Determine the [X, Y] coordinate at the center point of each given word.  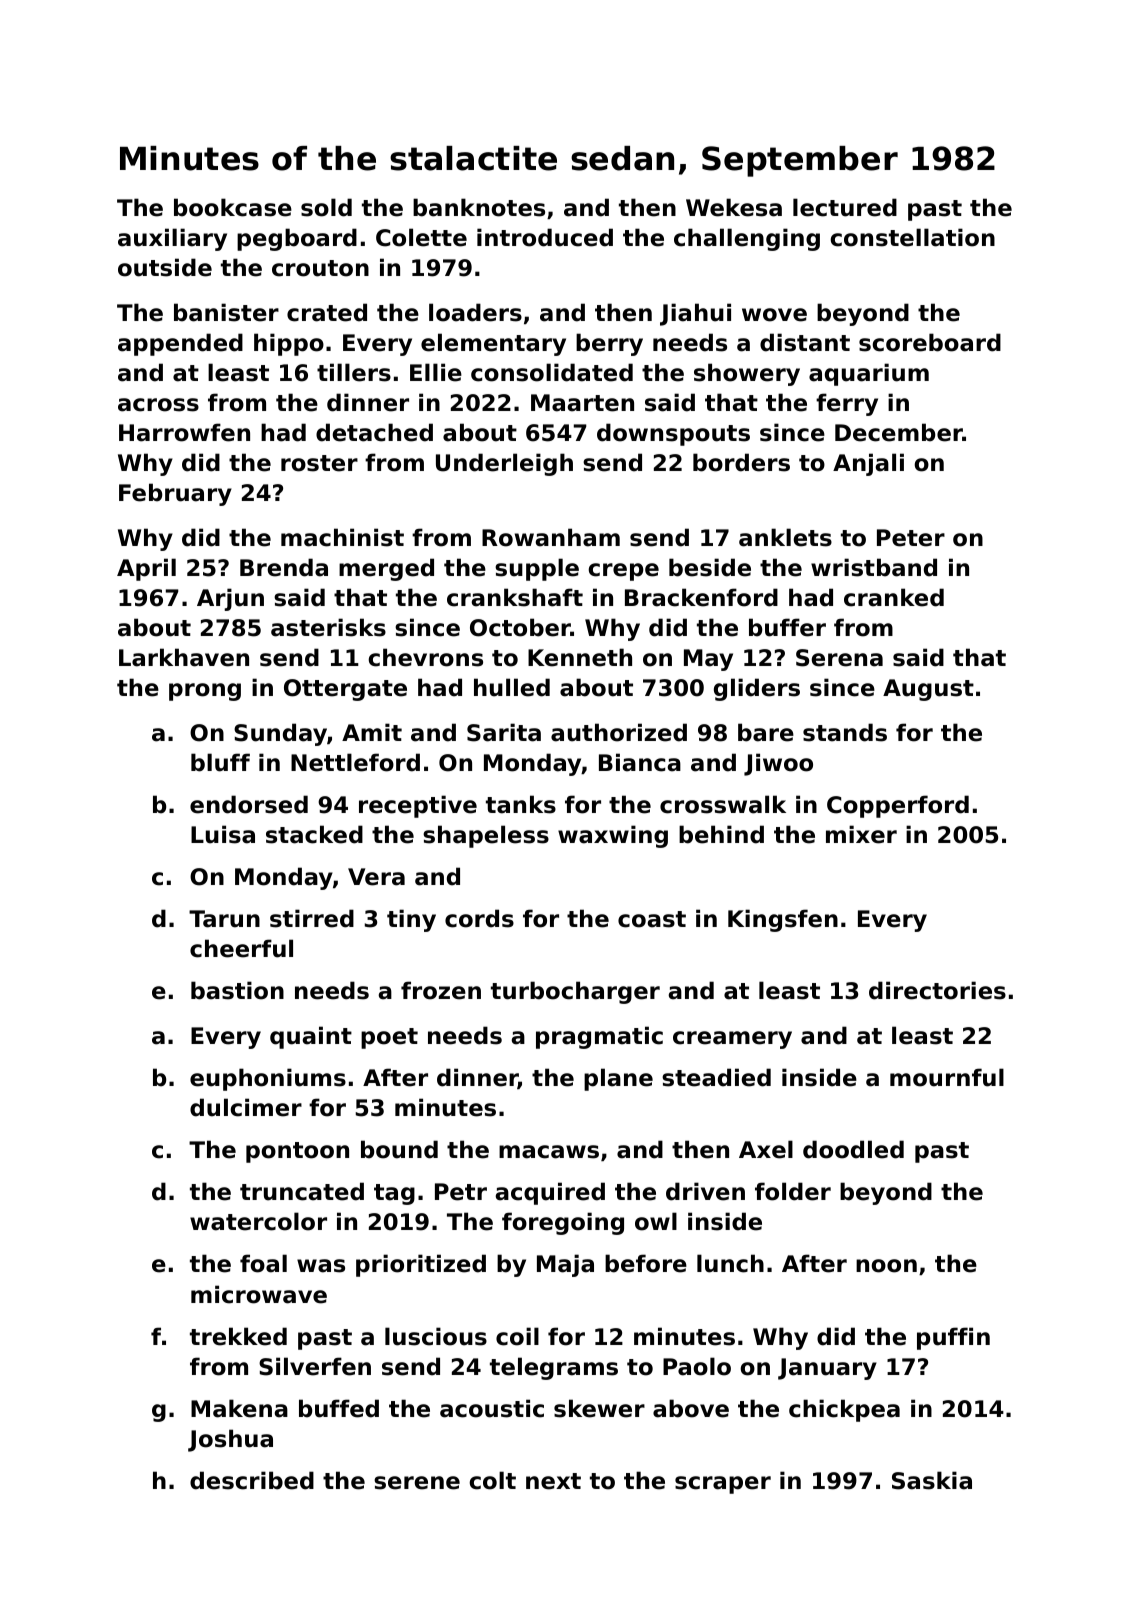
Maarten [582, 403]
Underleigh [504, 464]
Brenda [284, 567]
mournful [947, 1077]
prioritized [421, 1265]
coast [652, 919]
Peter [911, 538]
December [899, 432]
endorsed [249, 804]
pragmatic [599, 1037]
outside [165, 267]
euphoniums [268, 1079]
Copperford [898, 806]
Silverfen [315, 1366]
